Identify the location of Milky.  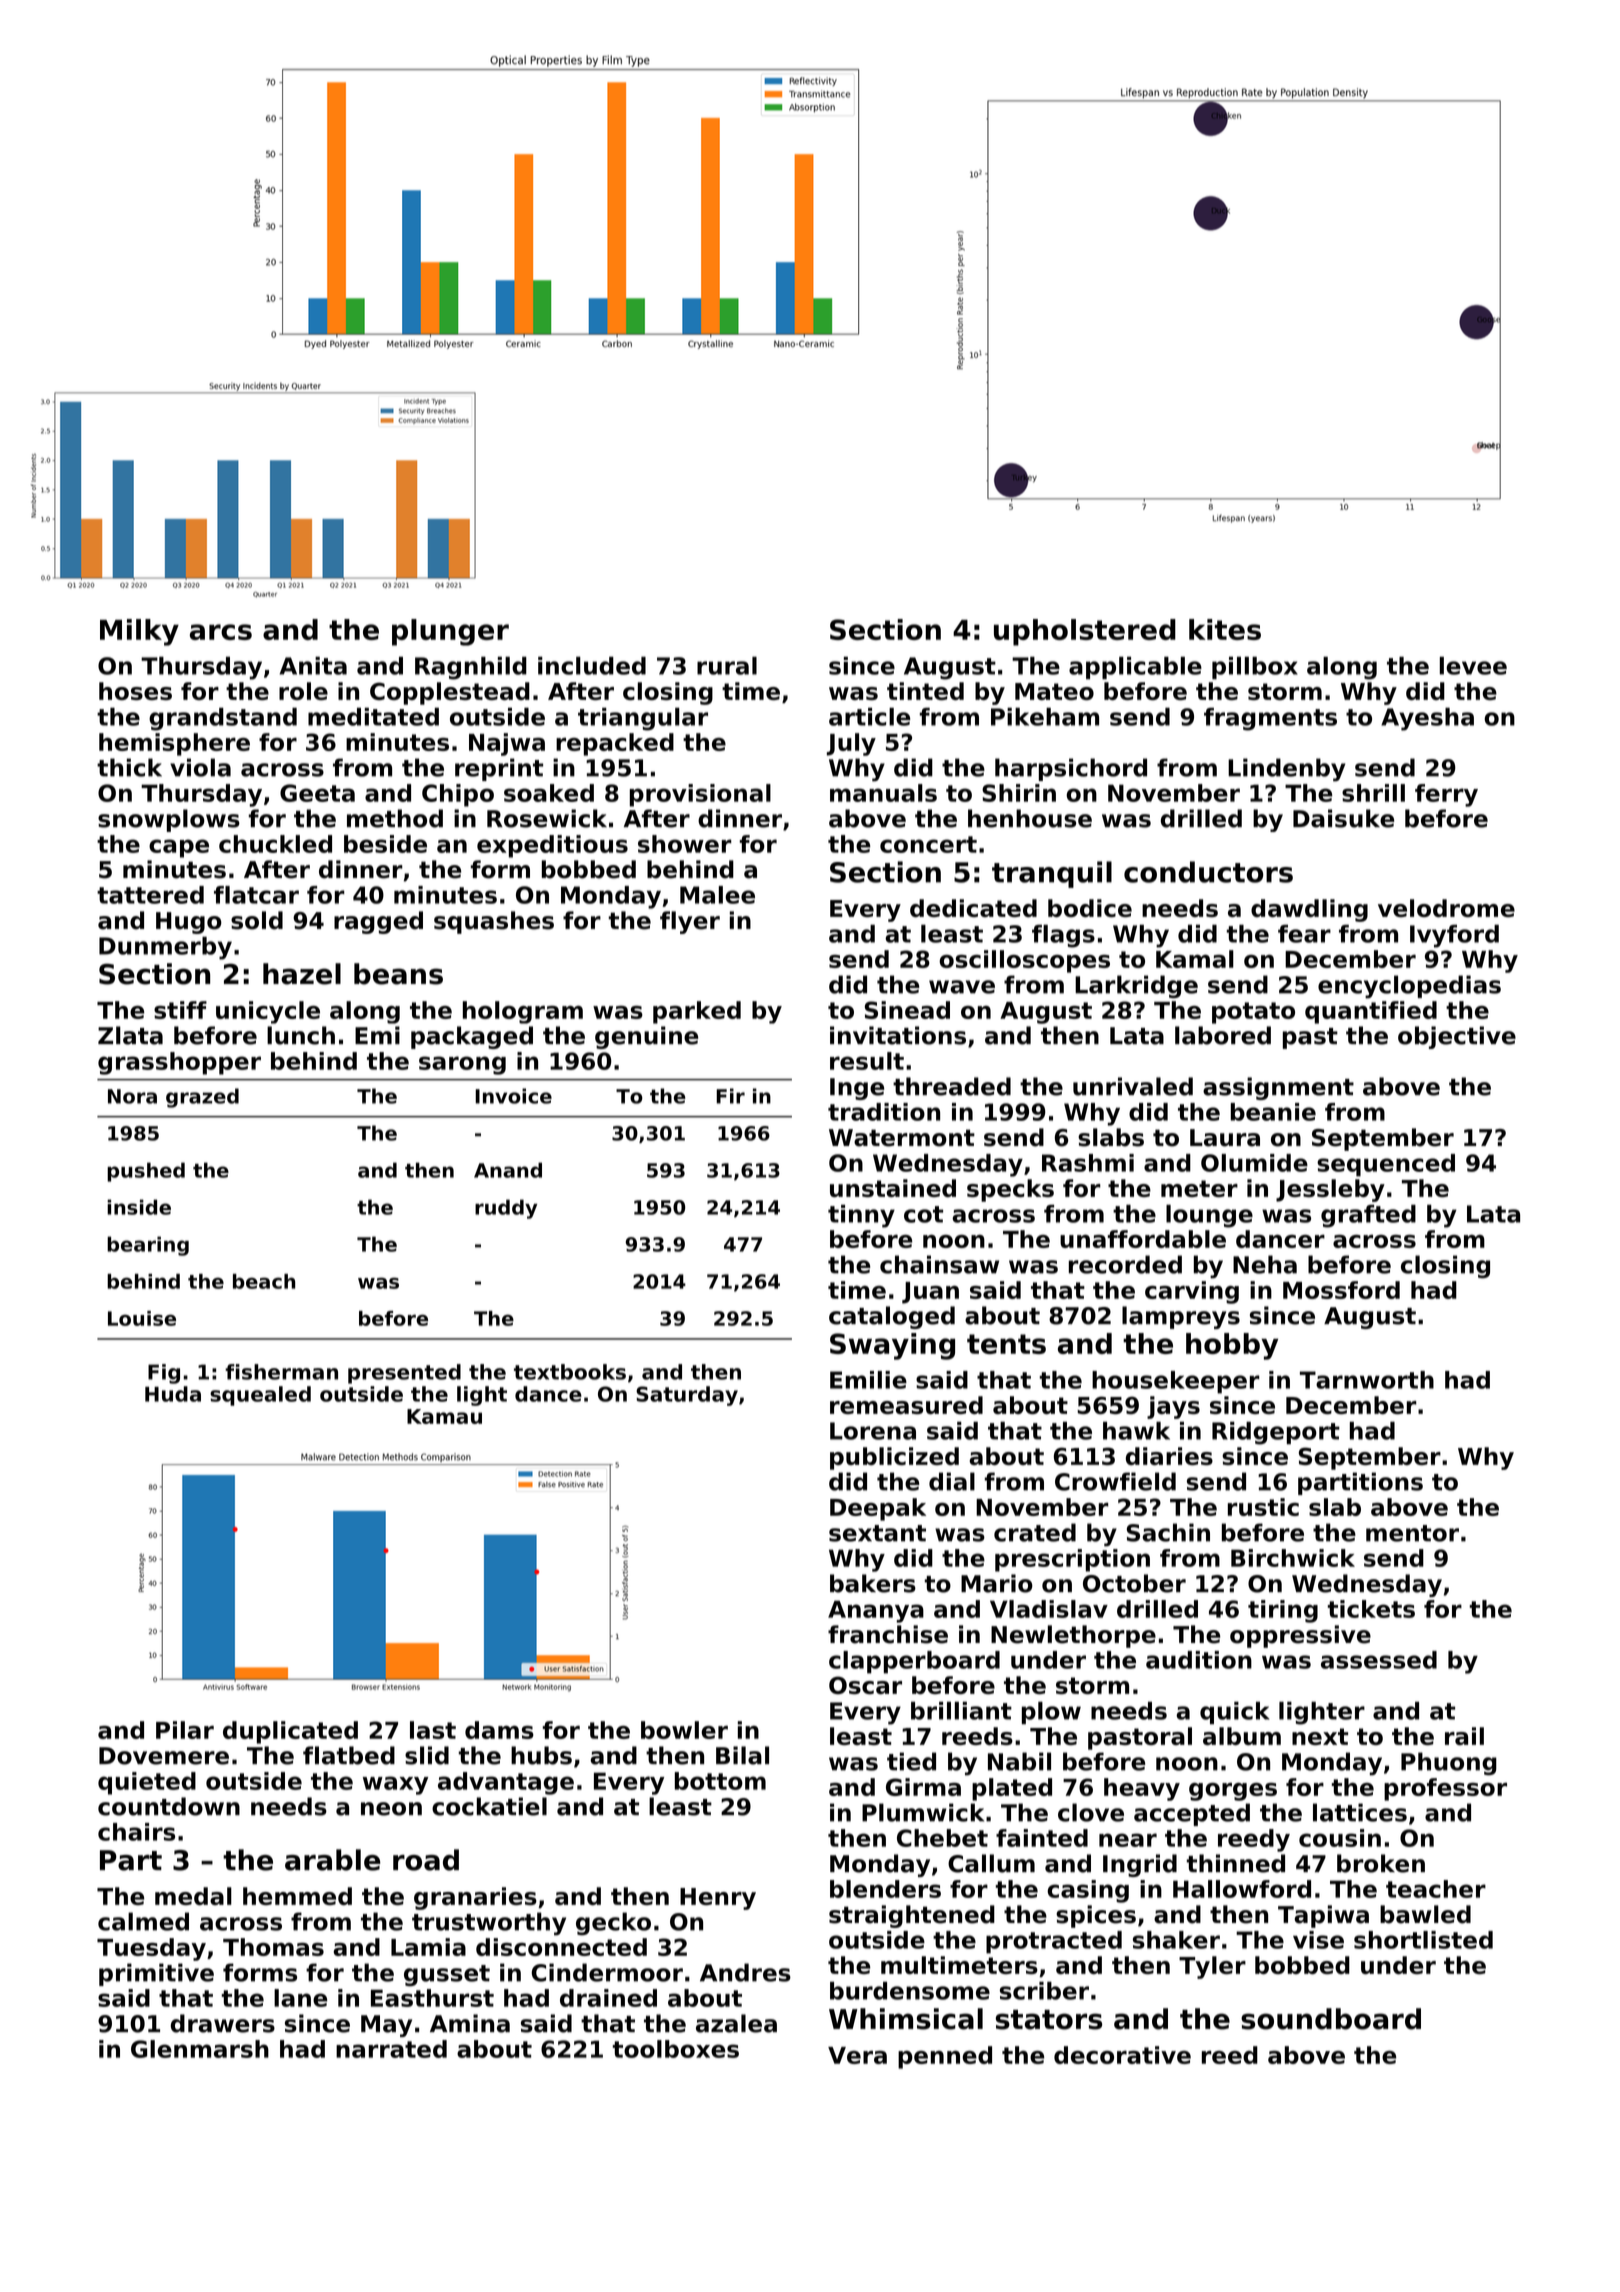
(139, 632).
